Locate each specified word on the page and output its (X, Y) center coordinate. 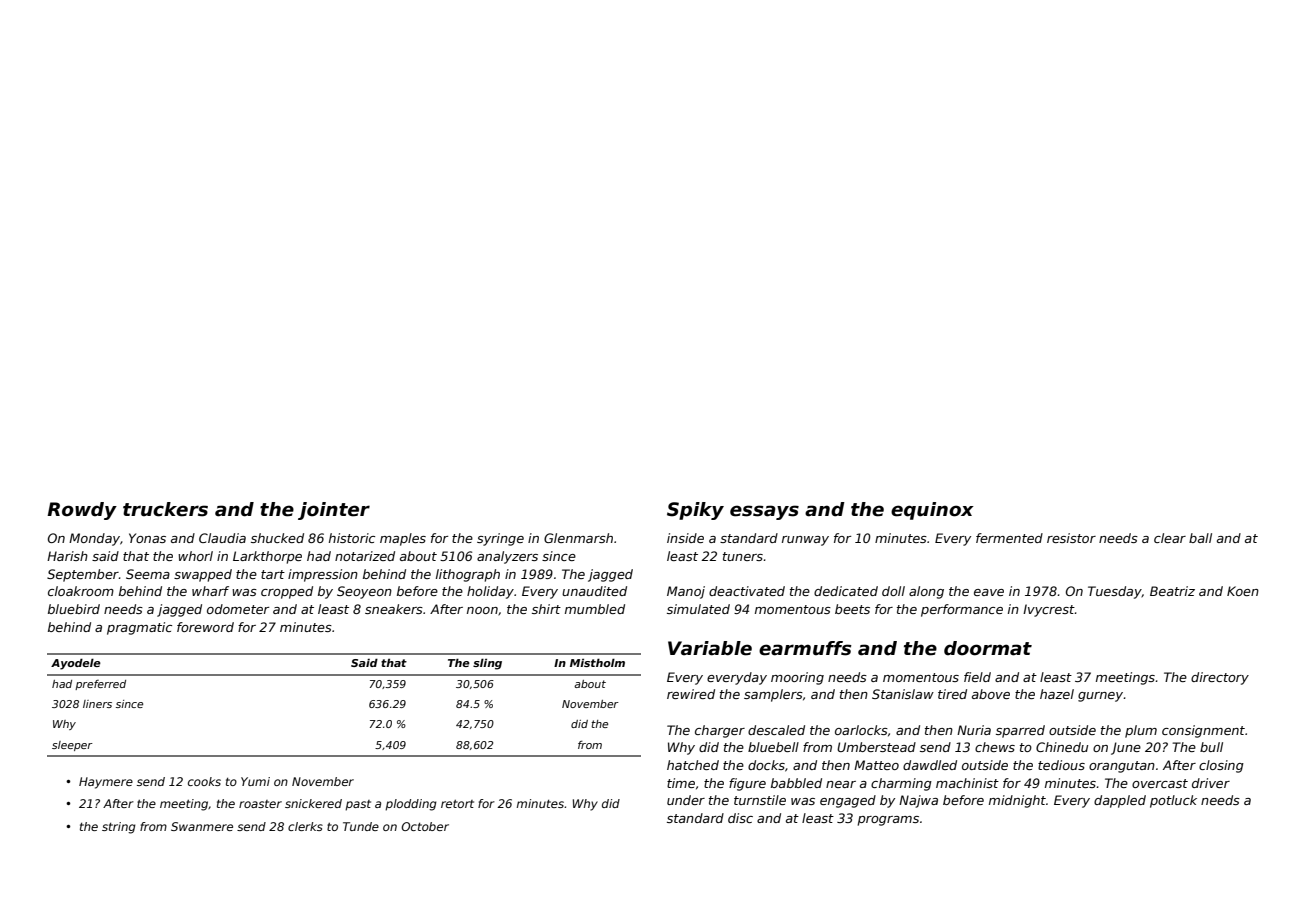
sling (487, 664)
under (686, 800)
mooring (797, 678)
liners (97, 704)
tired (952, 694)
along (926, 592)
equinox (932, 511)
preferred (100, 685)
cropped (287, 592)
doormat (988, 648)
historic (352, 538)
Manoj (686, 592)
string (119, 828)
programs (888, 821)
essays (764, 512)
